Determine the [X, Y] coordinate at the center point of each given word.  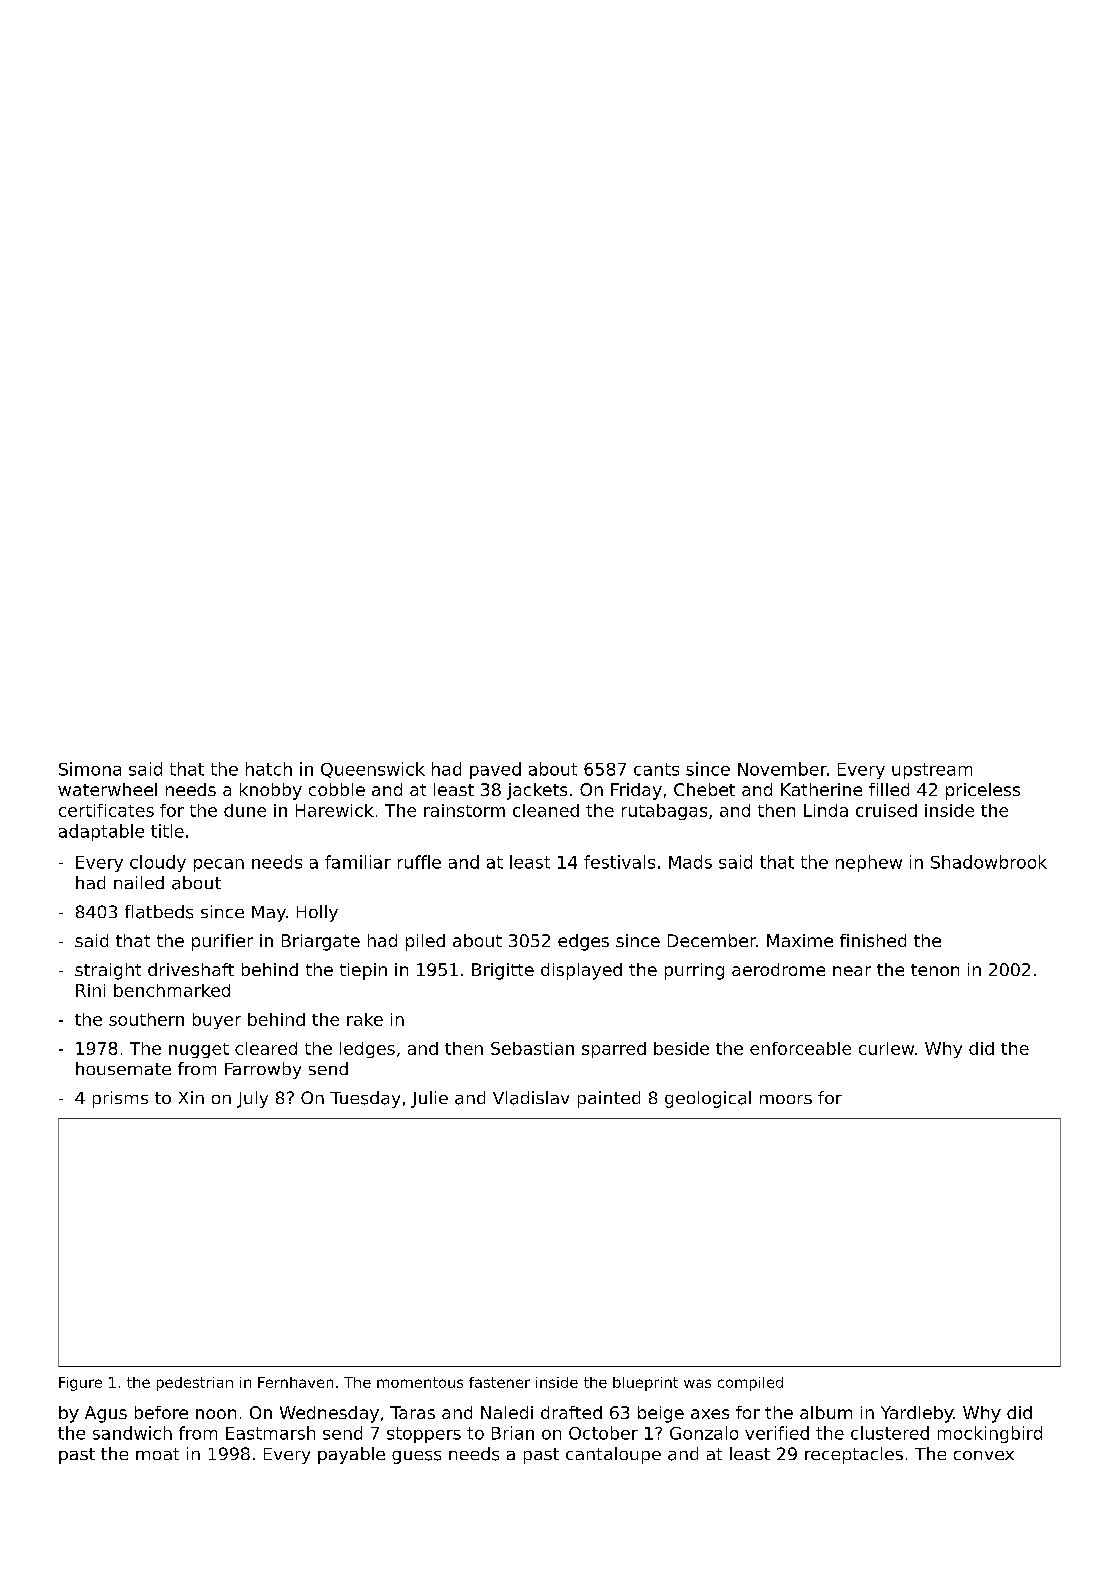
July [252, 1099]
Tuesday [365, 1099]
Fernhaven [295, 1382]
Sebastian [532, 1048]
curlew [886, 1048]
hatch [269, 769]
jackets [537, 791]
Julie [429, 1099]
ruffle [419, 862]
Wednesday [329, 1414]
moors [786, 1099]
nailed [139, 882]
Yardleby [917, 1414]
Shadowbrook [989, 862]
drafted [571, 1412]
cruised [886, 810]
